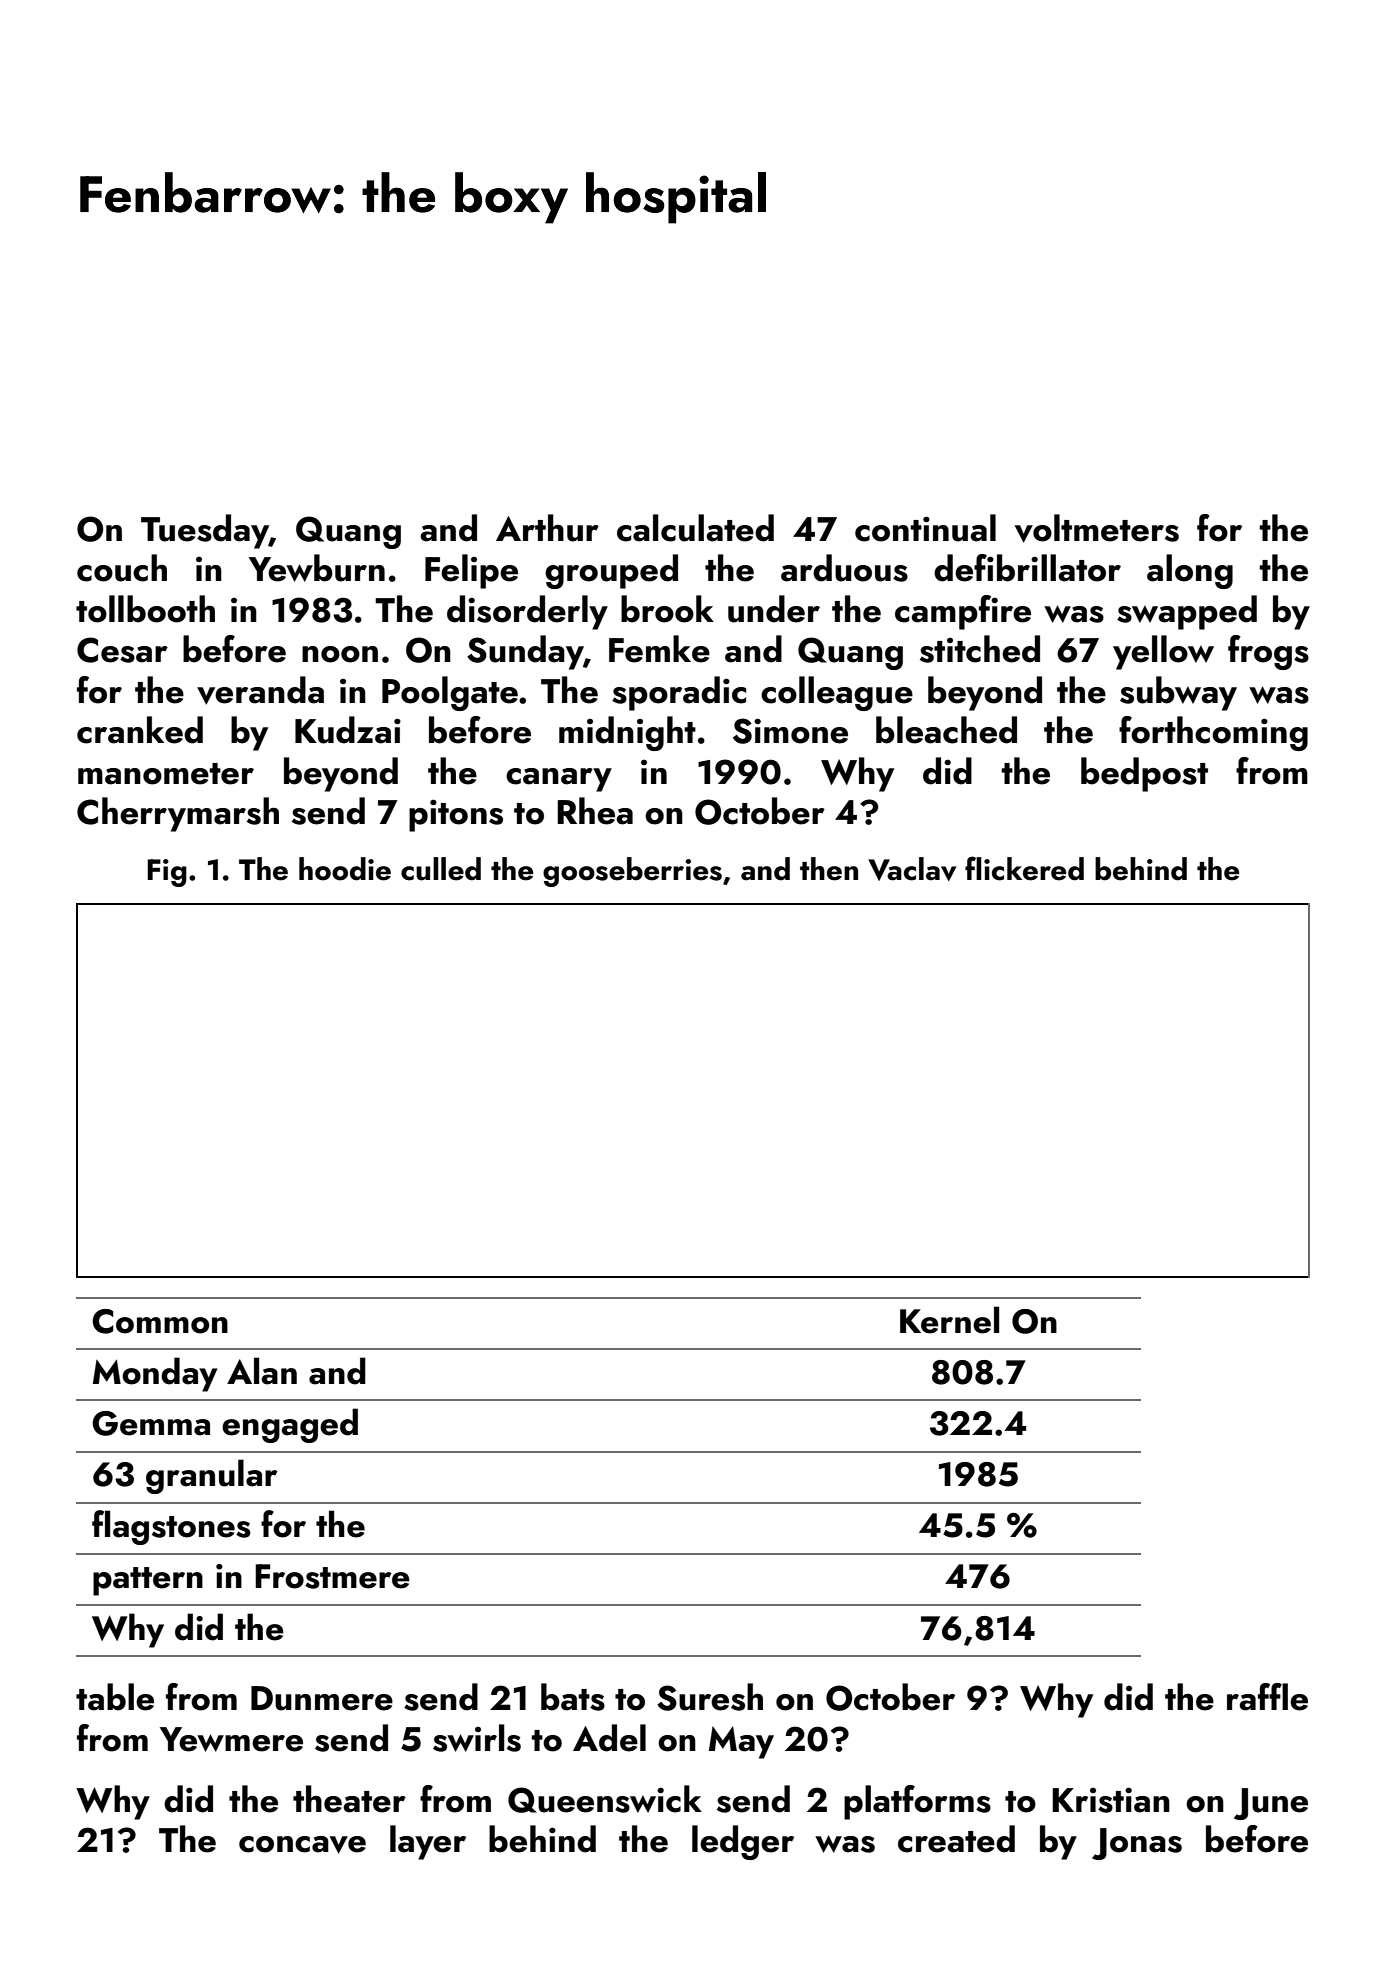 The height and width of the document is (1969, 1386). What do you see at coordinates (167, 873) in the document?
I see `Fig` at bounding box center [167, 873].
